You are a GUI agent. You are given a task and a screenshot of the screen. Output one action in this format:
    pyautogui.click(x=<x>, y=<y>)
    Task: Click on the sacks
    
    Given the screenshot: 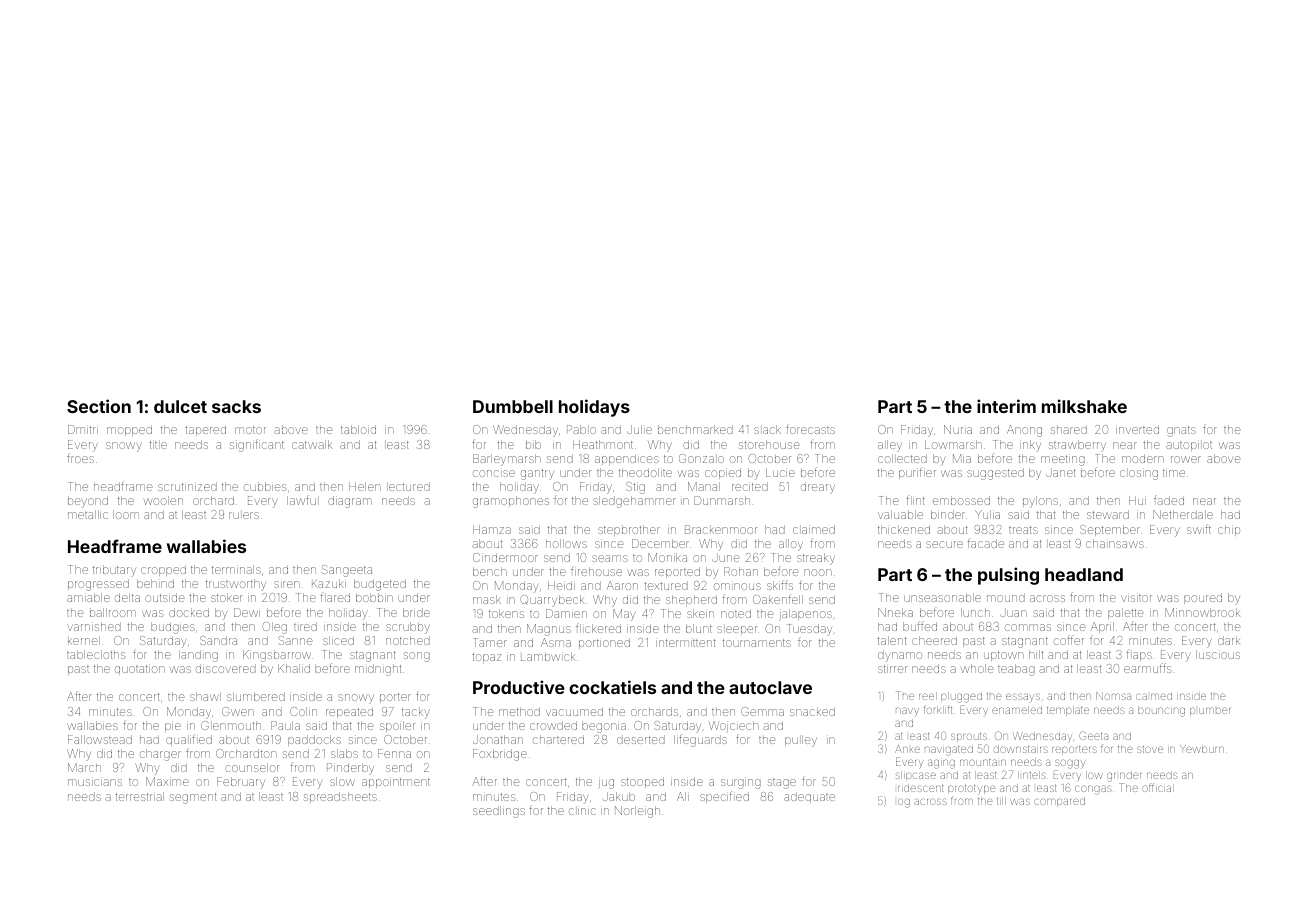 What is the action you would take?
    pyautogui.click(x=236, y=406)
